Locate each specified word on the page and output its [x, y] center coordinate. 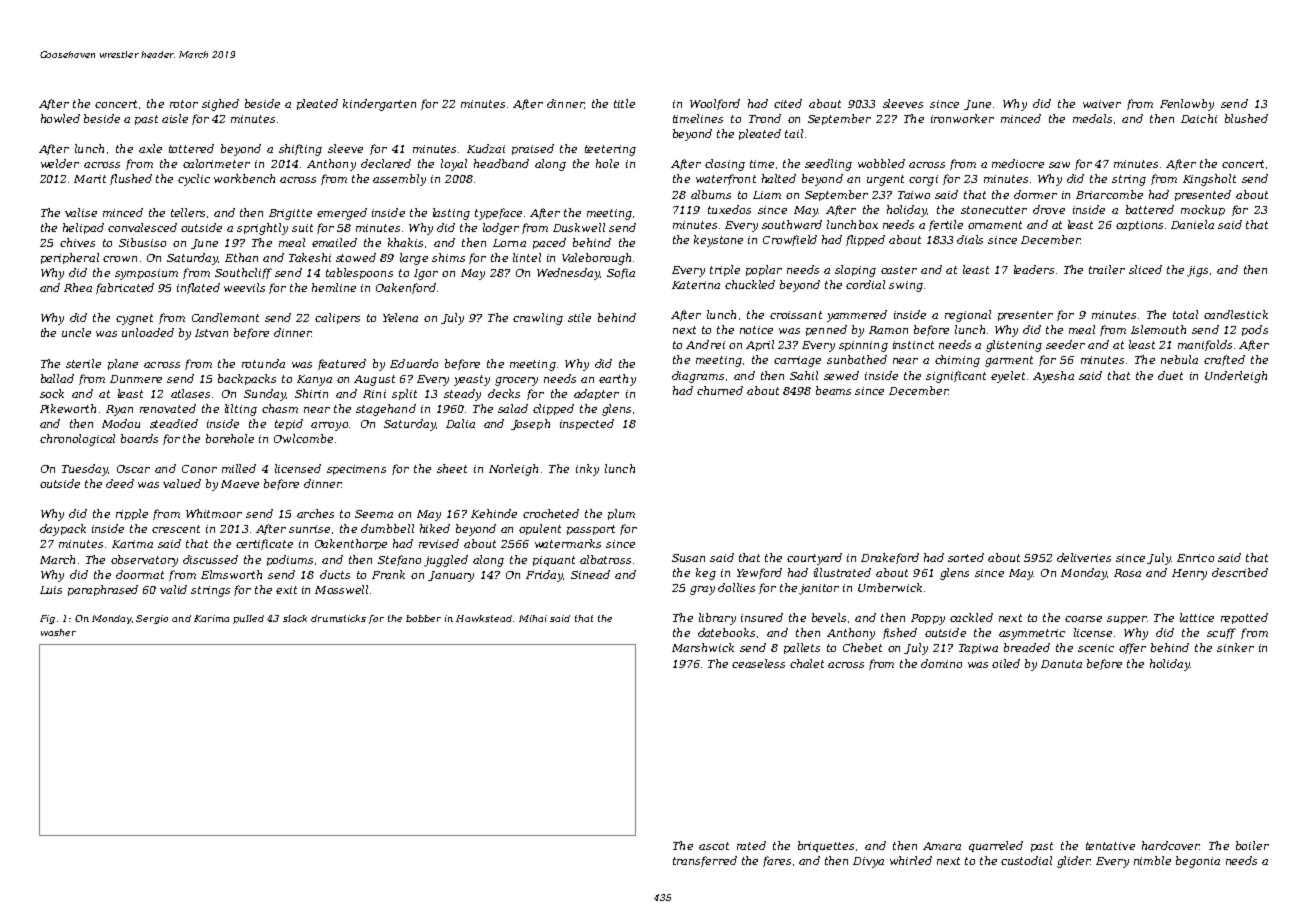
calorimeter [216, 163]
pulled [248, 619]
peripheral [70, 258]
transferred [705, 861]
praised [533, 149]
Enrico [1195, 558]
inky [587, 470]
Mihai [533, 618]
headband [501, 163]
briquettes [826, 846]
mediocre [1018, 163]
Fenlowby [1187, 105]
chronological [77, 440]
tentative [1110, 846]
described [1240, 572]
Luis [51, 590]
